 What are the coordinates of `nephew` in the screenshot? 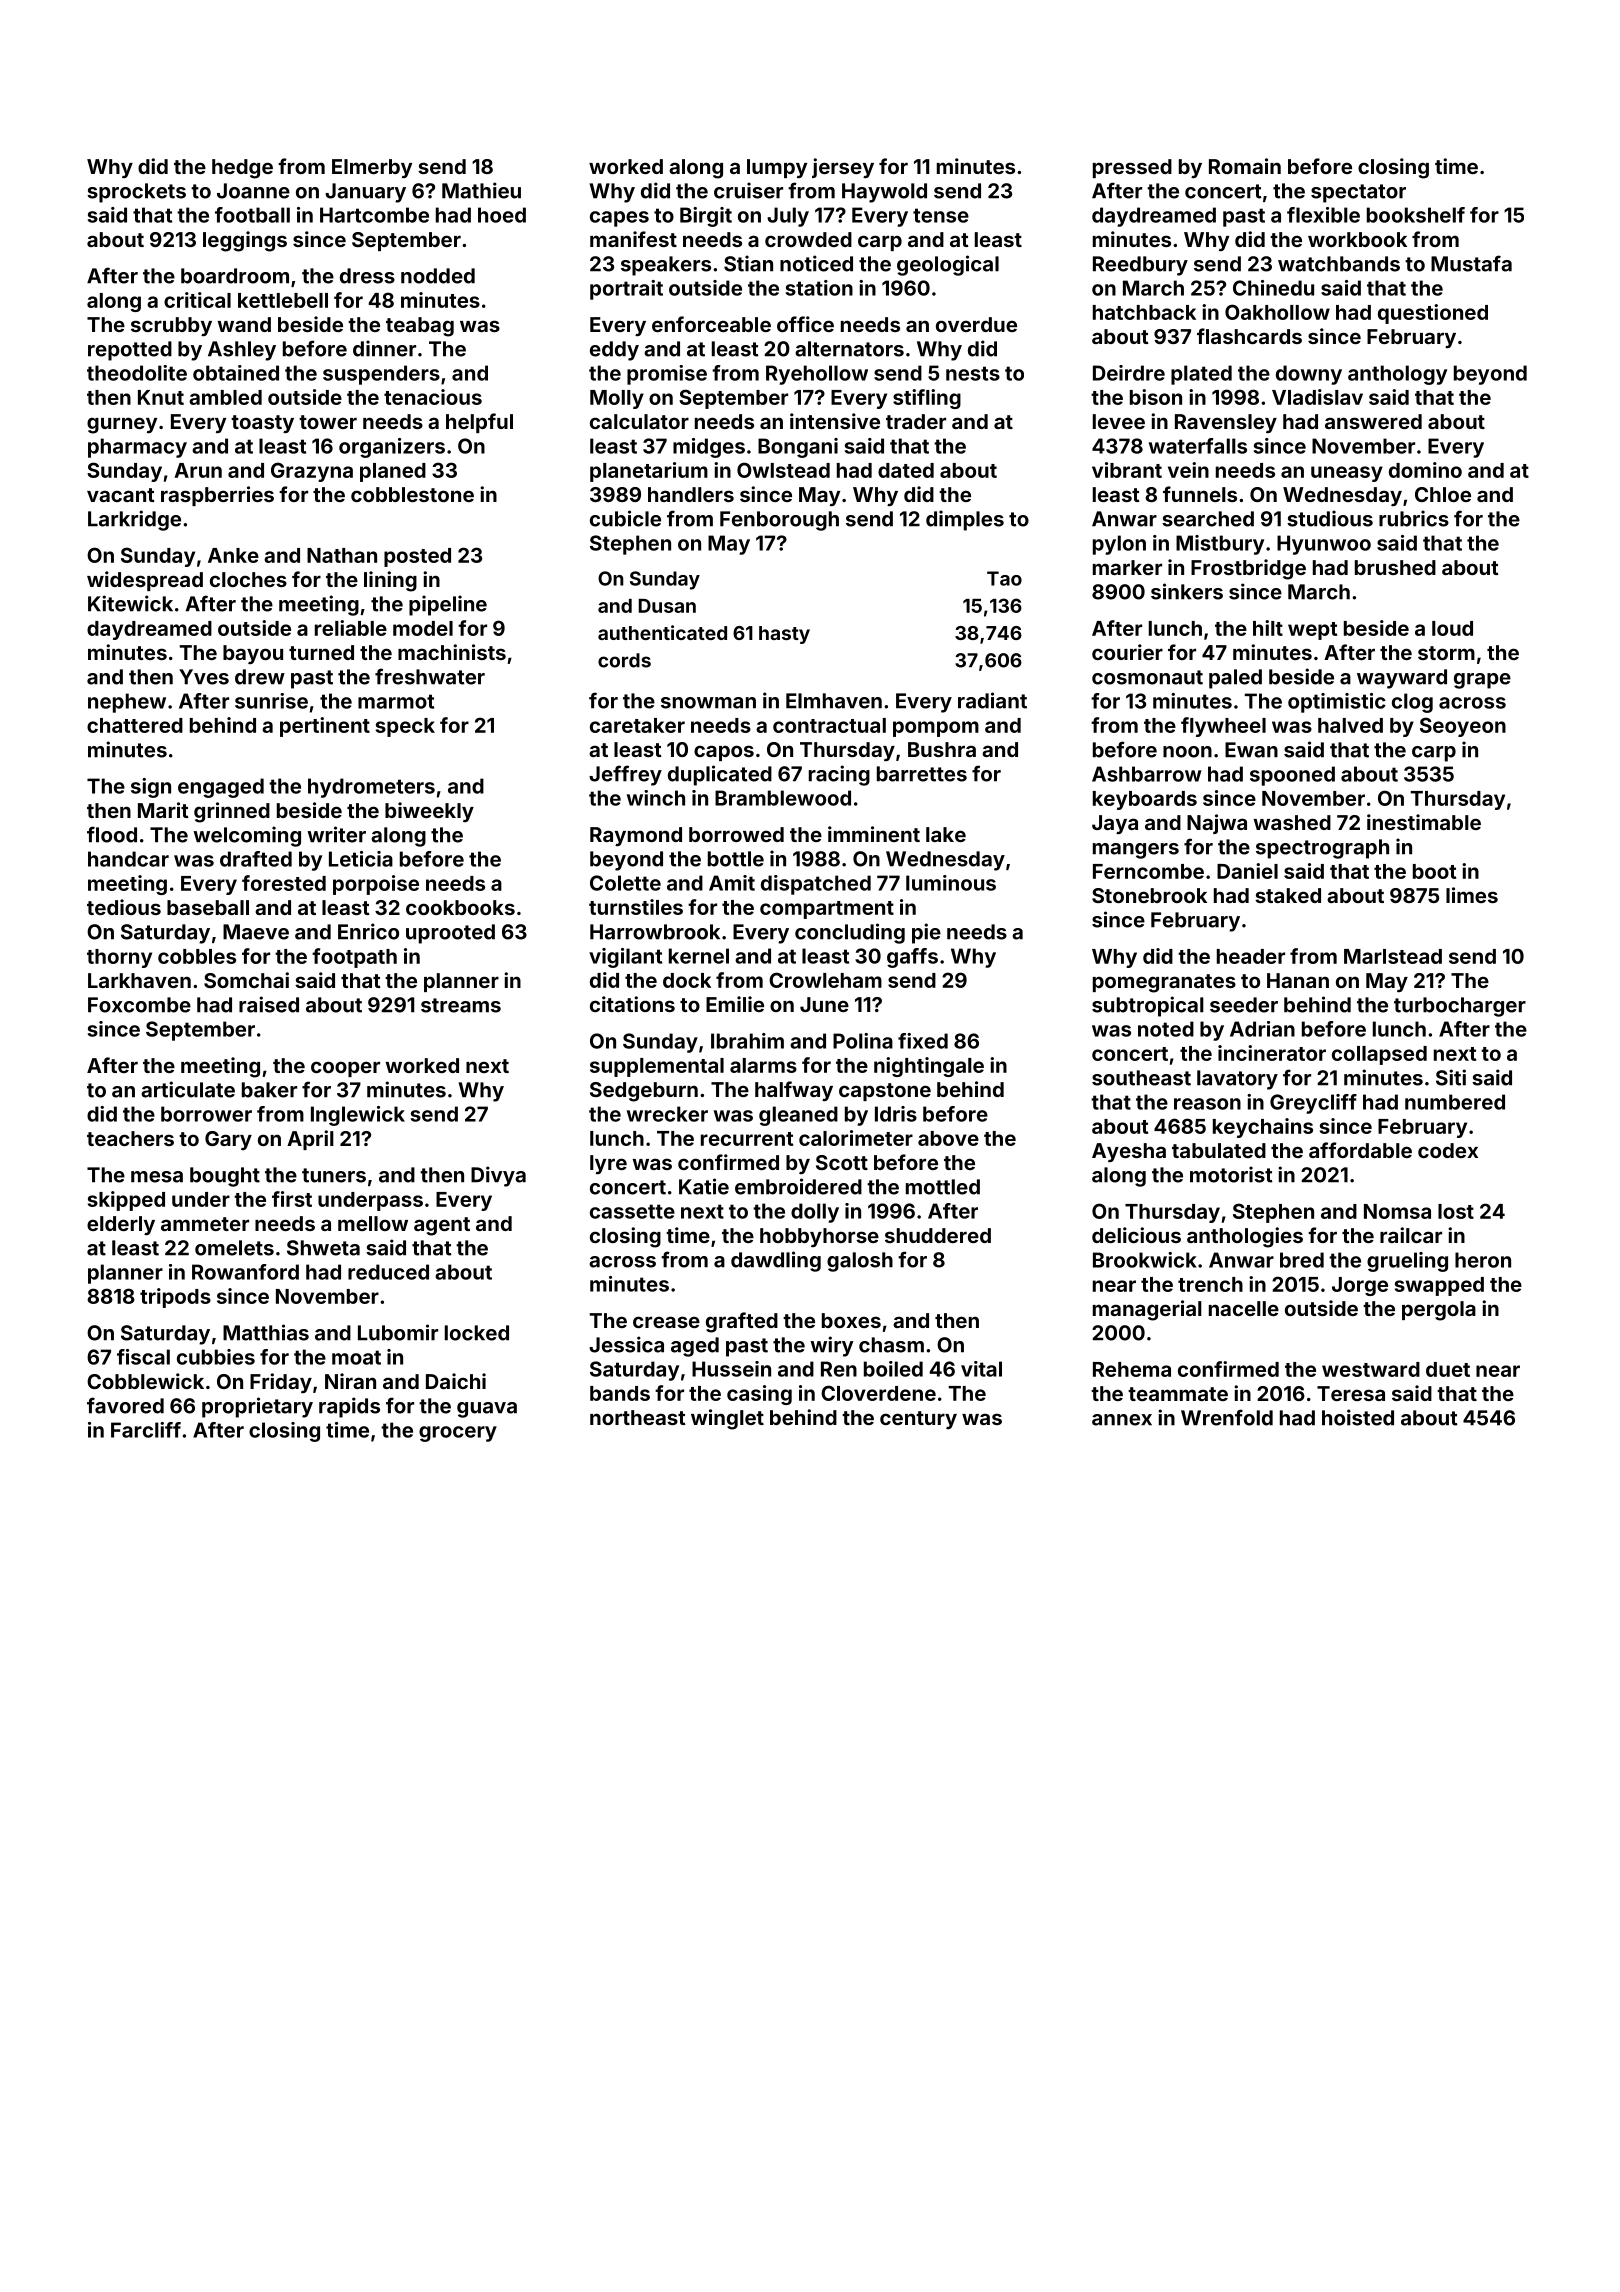 It's located at (127, 703).
